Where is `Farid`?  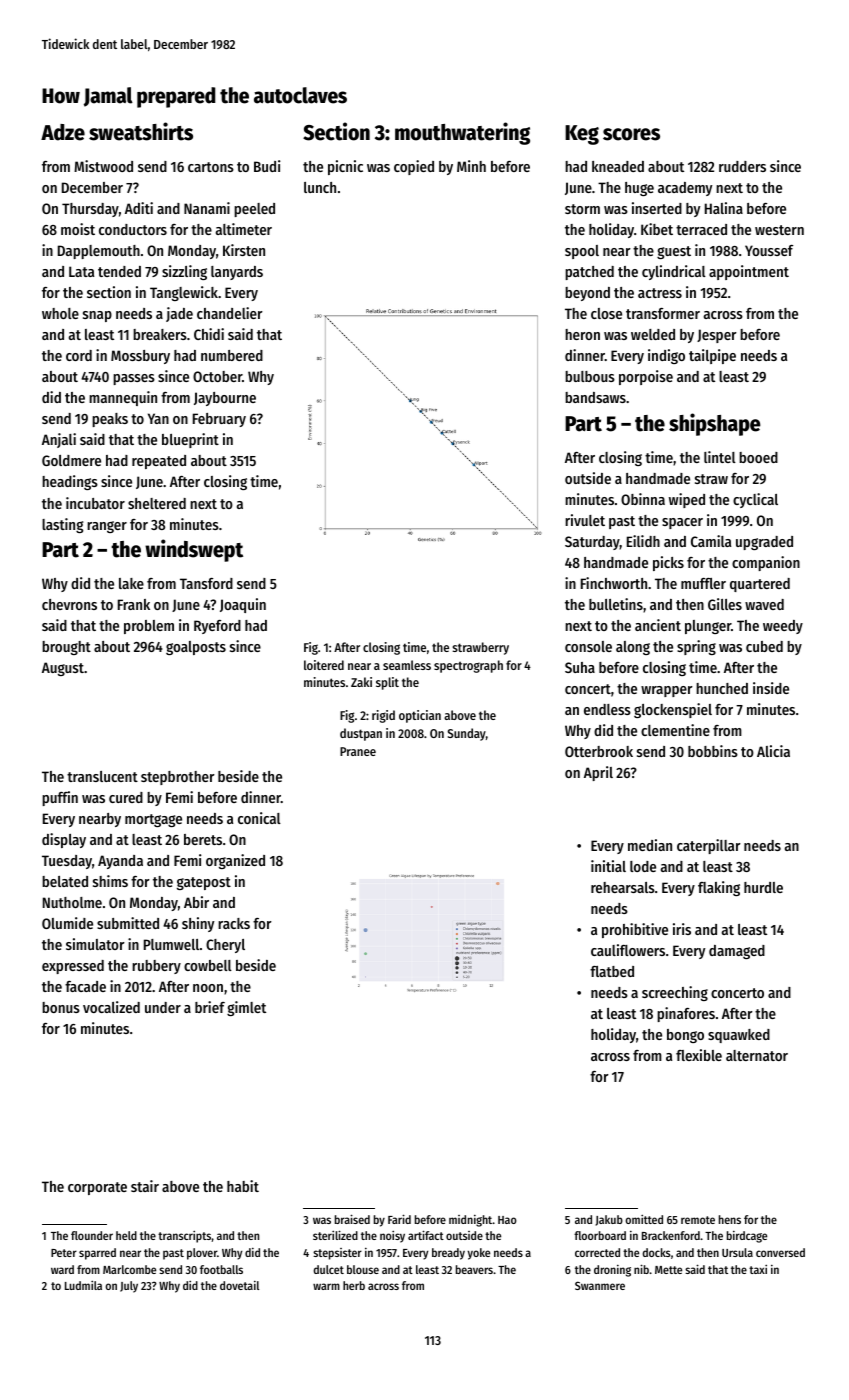
Farid is located at coordinates (399, 1219).
